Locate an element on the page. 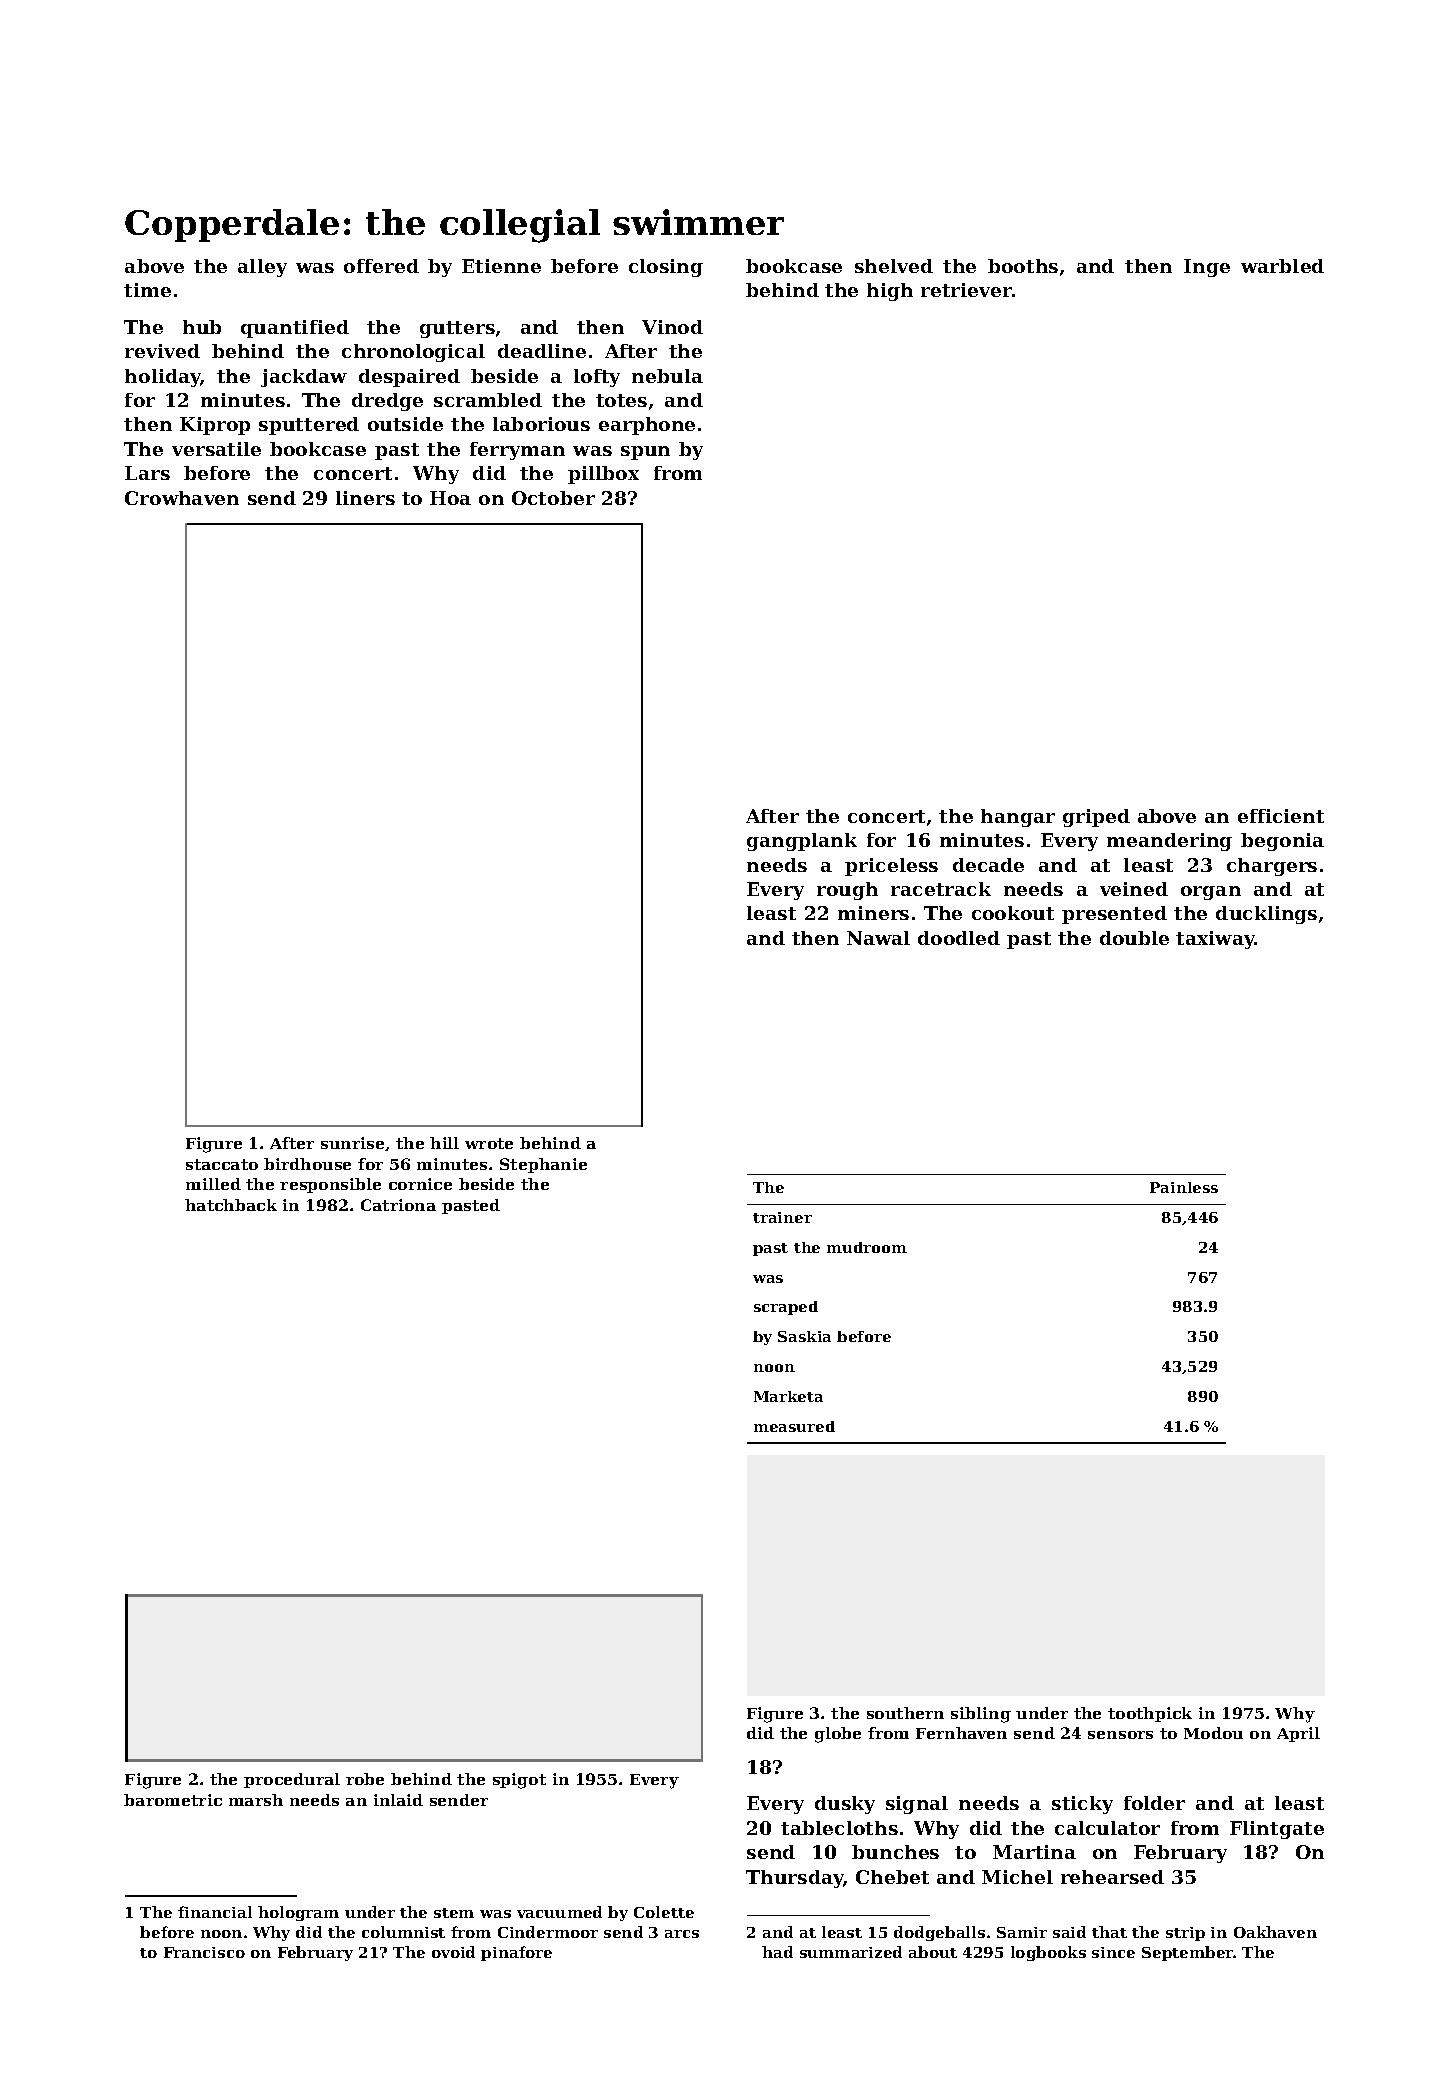 The image size is (1450, 2100). gangplank is located at coordinates (802, 842).
